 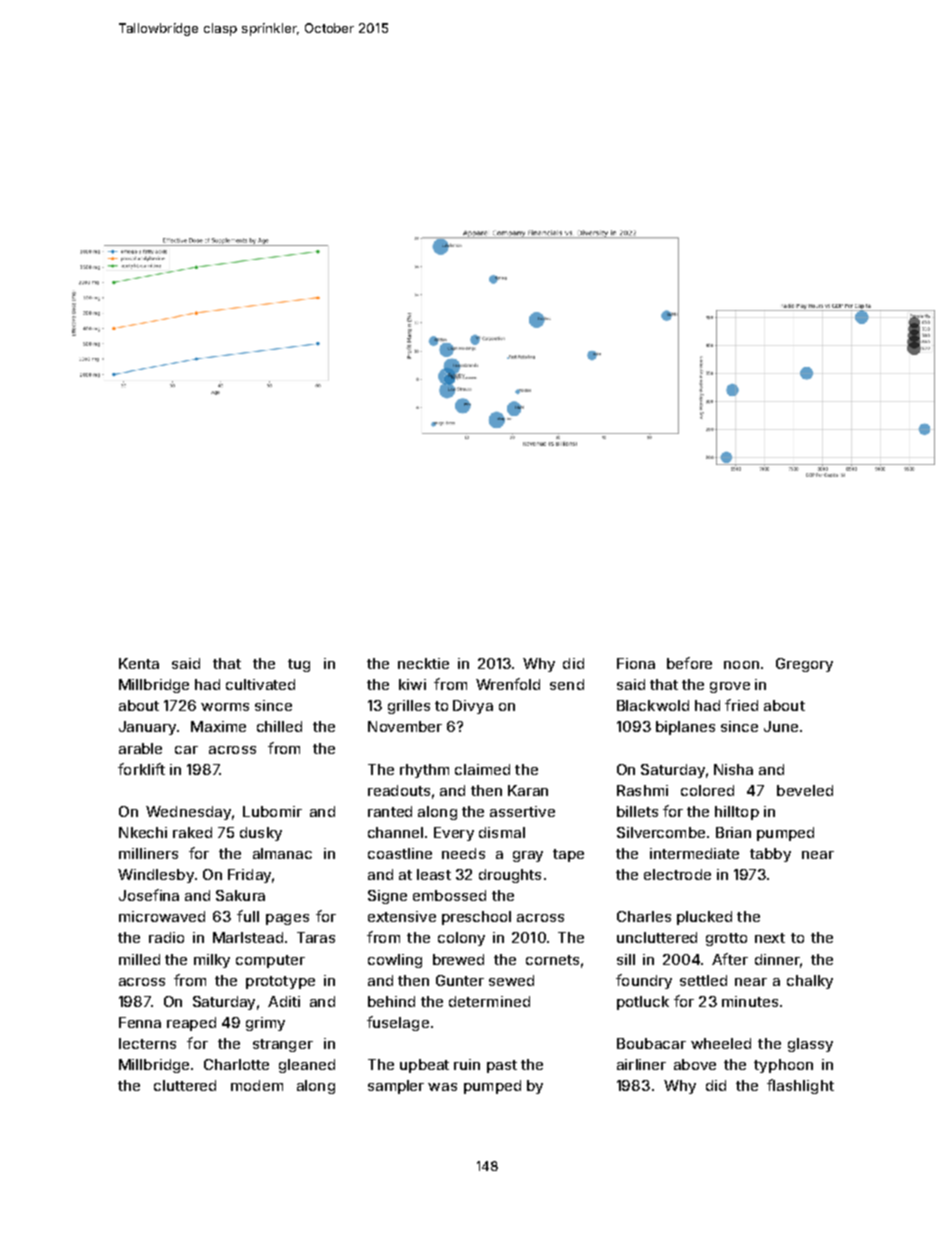 I want to click on chalky, so click(x=810, y=982).
